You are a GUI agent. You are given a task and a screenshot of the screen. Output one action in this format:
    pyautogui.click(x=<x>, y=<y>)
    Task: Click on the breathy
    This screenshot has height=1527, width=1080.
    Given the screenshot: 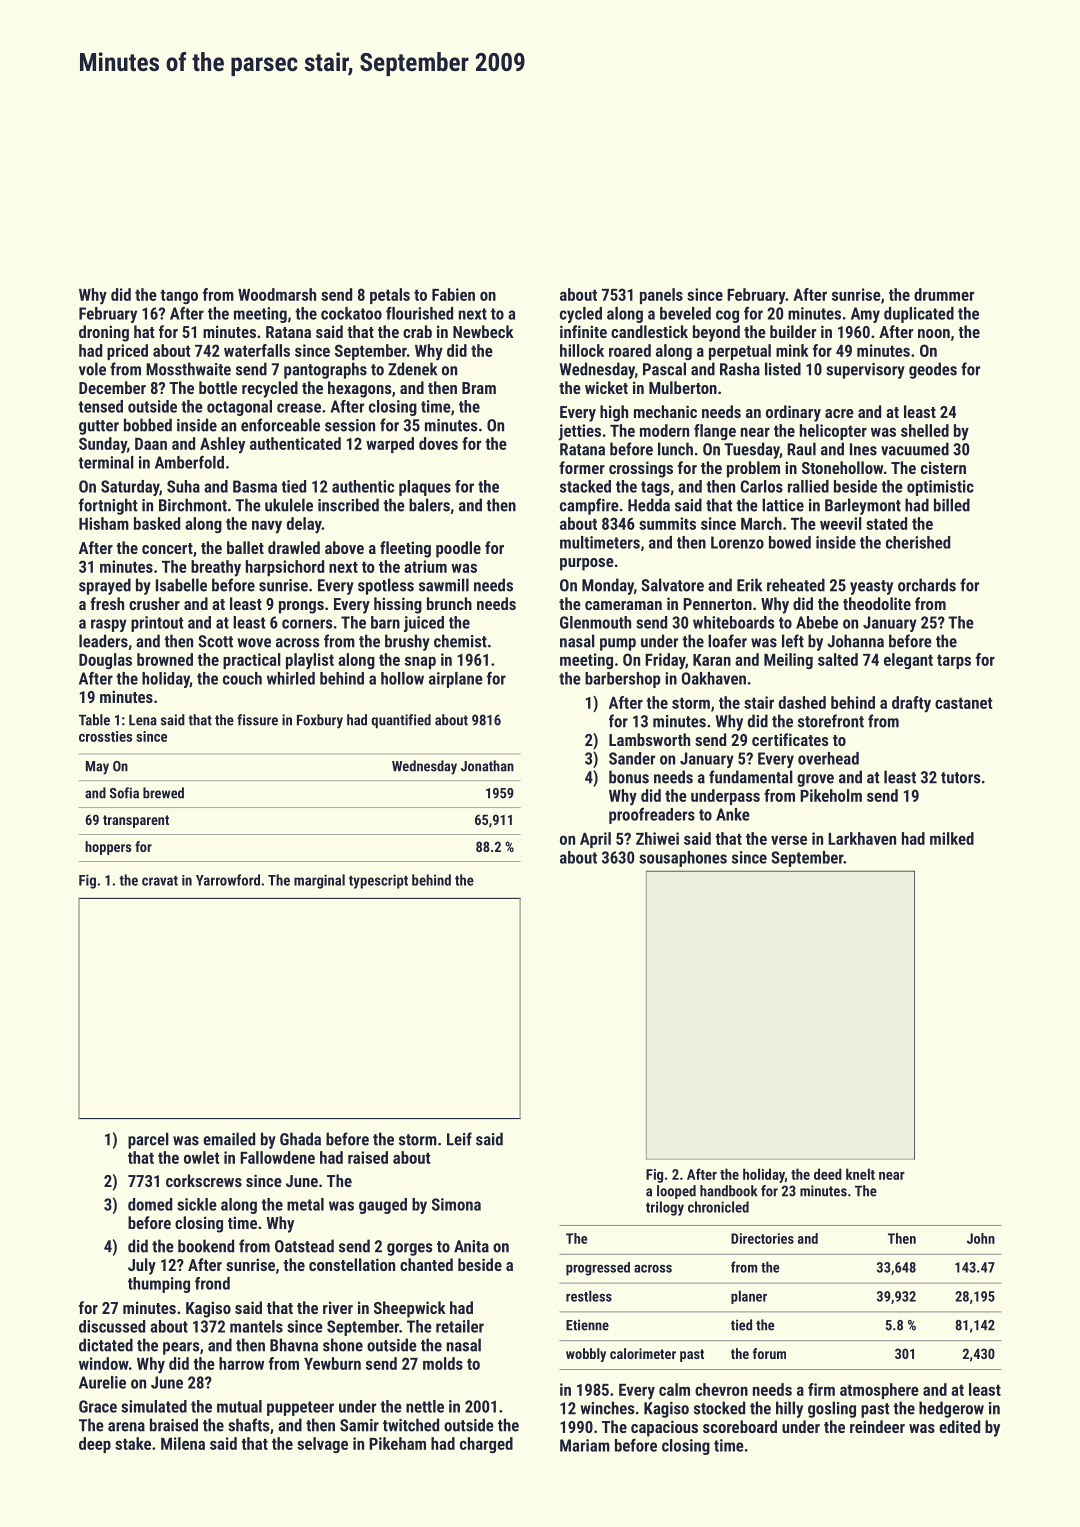 What is the action you would take?
    pyautogui.click(x=216, y=568)
